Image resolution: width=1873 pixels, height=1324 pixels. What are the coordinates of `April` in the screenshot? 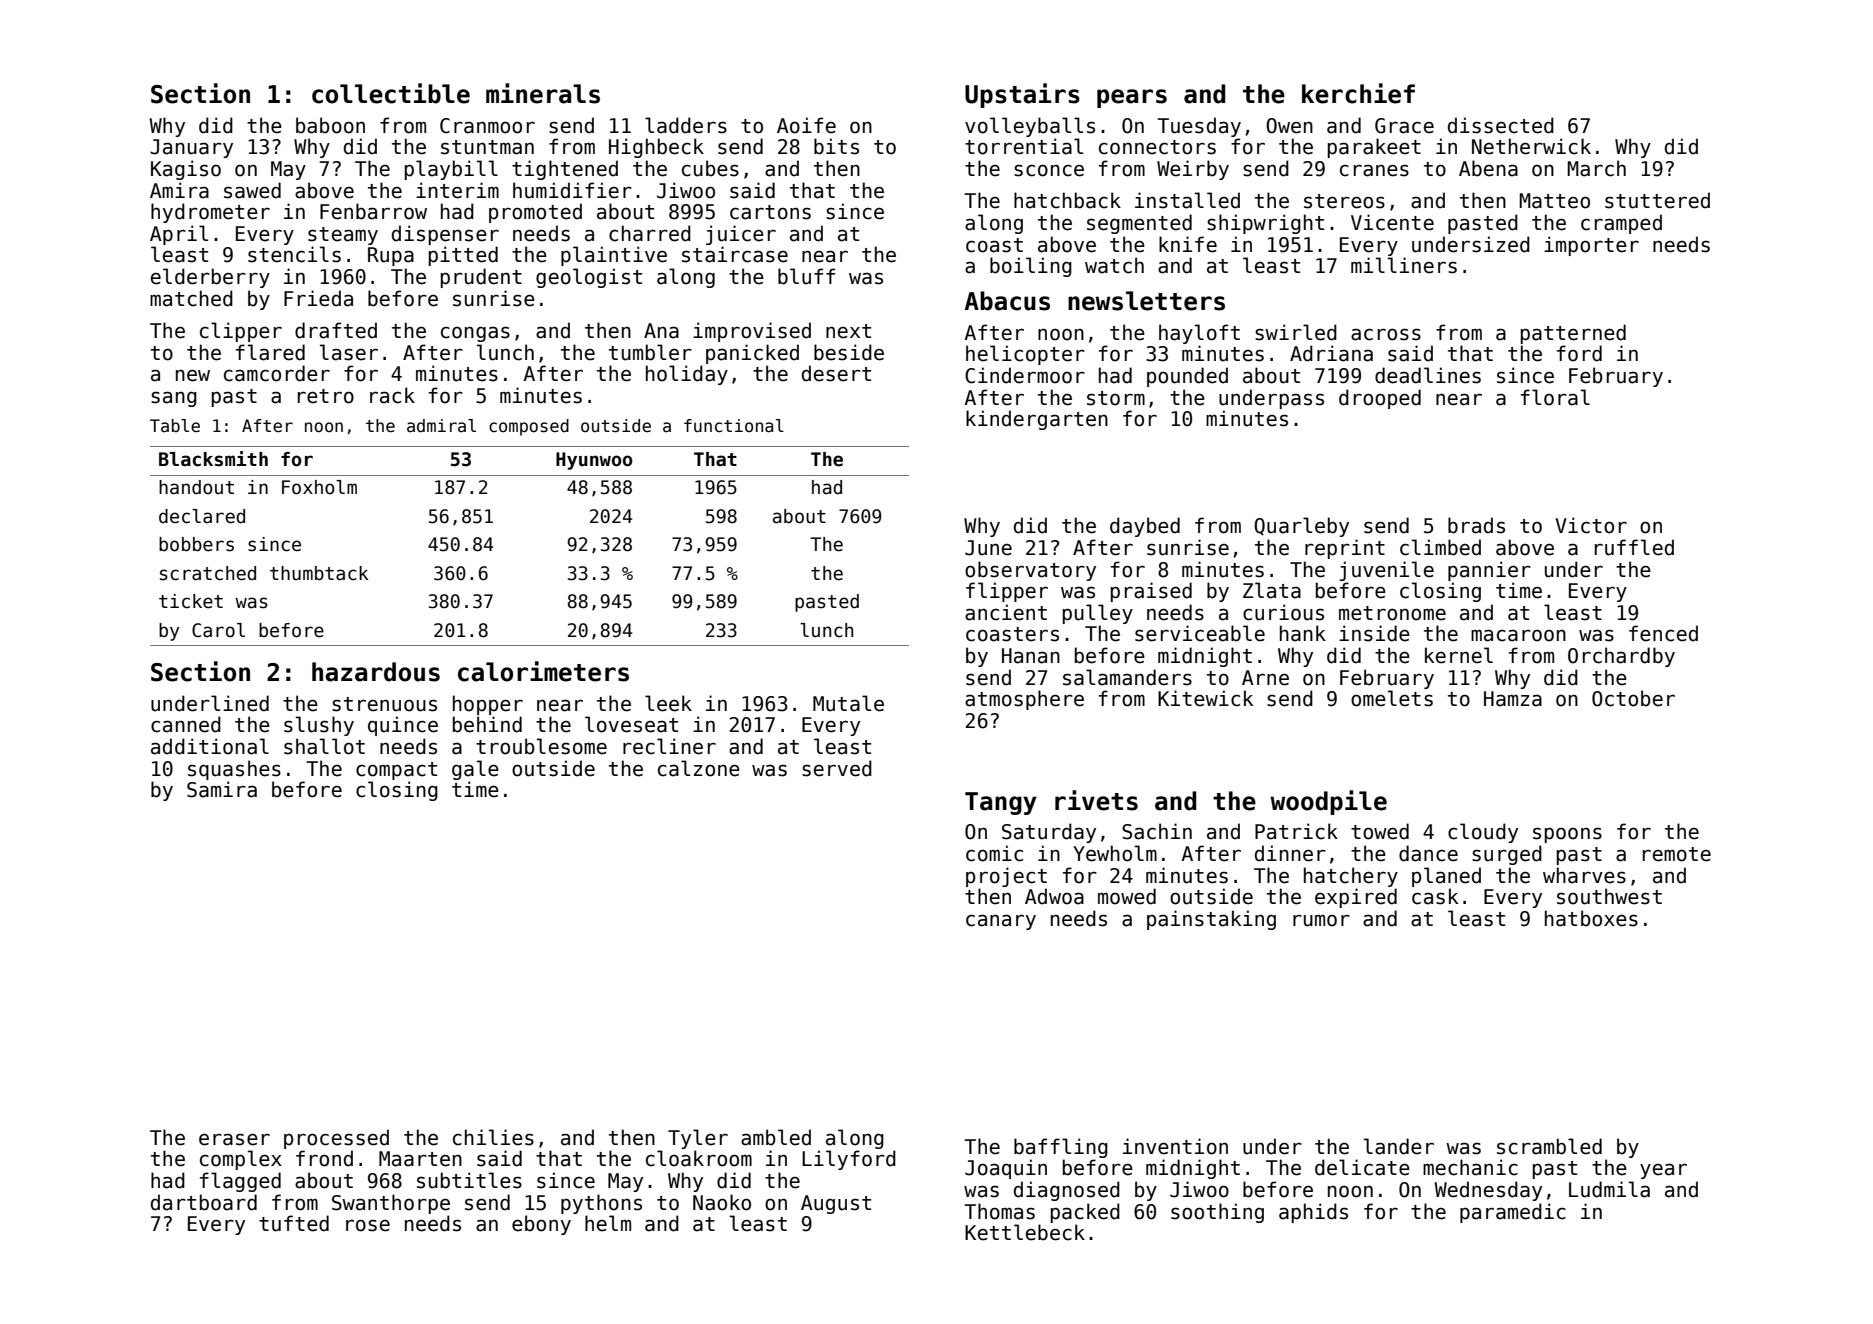 It's located at (179, 235).
